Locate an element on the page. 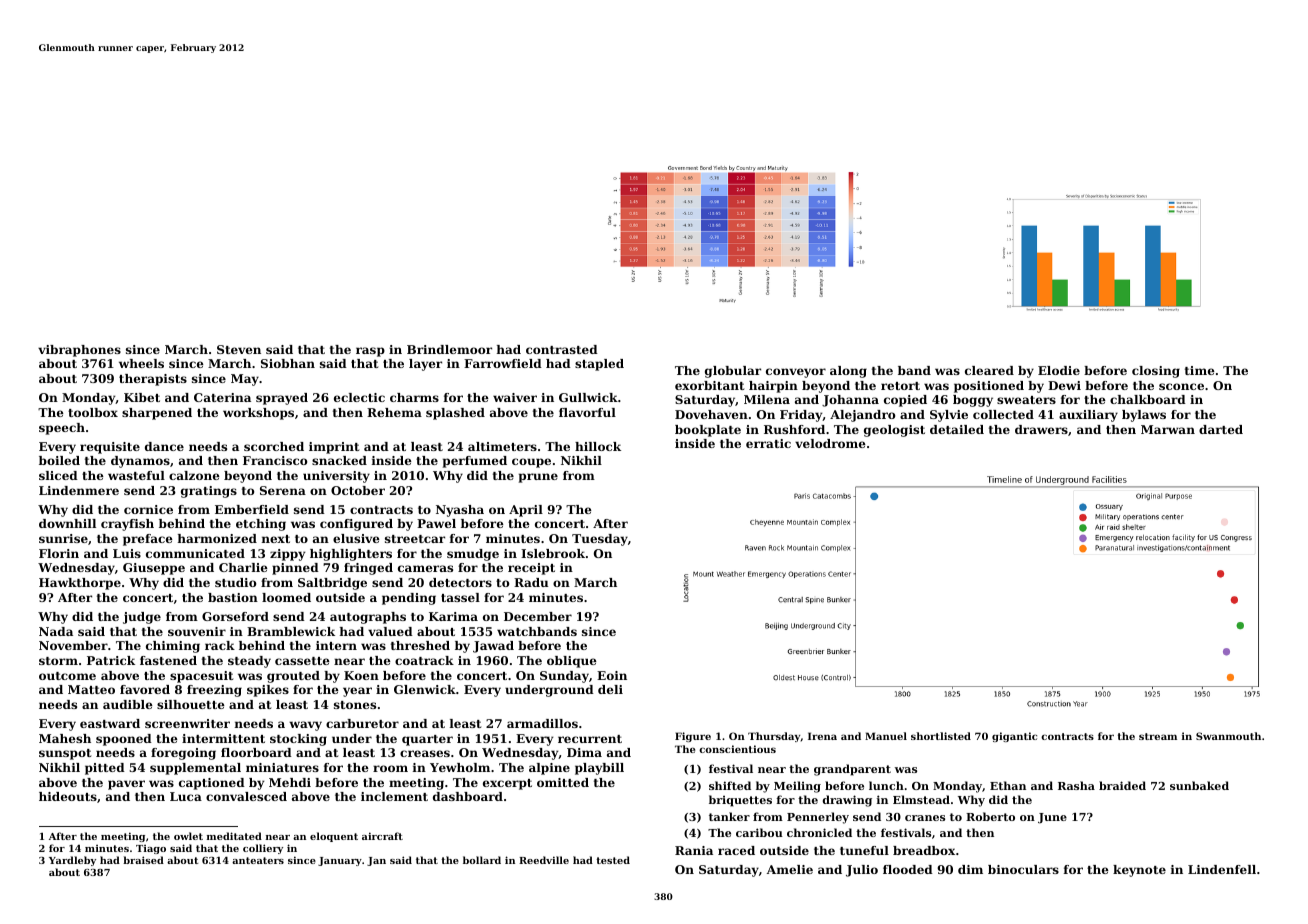 The height and width of the image is (924, 1308). deli is located at coordinates (610, 689).
